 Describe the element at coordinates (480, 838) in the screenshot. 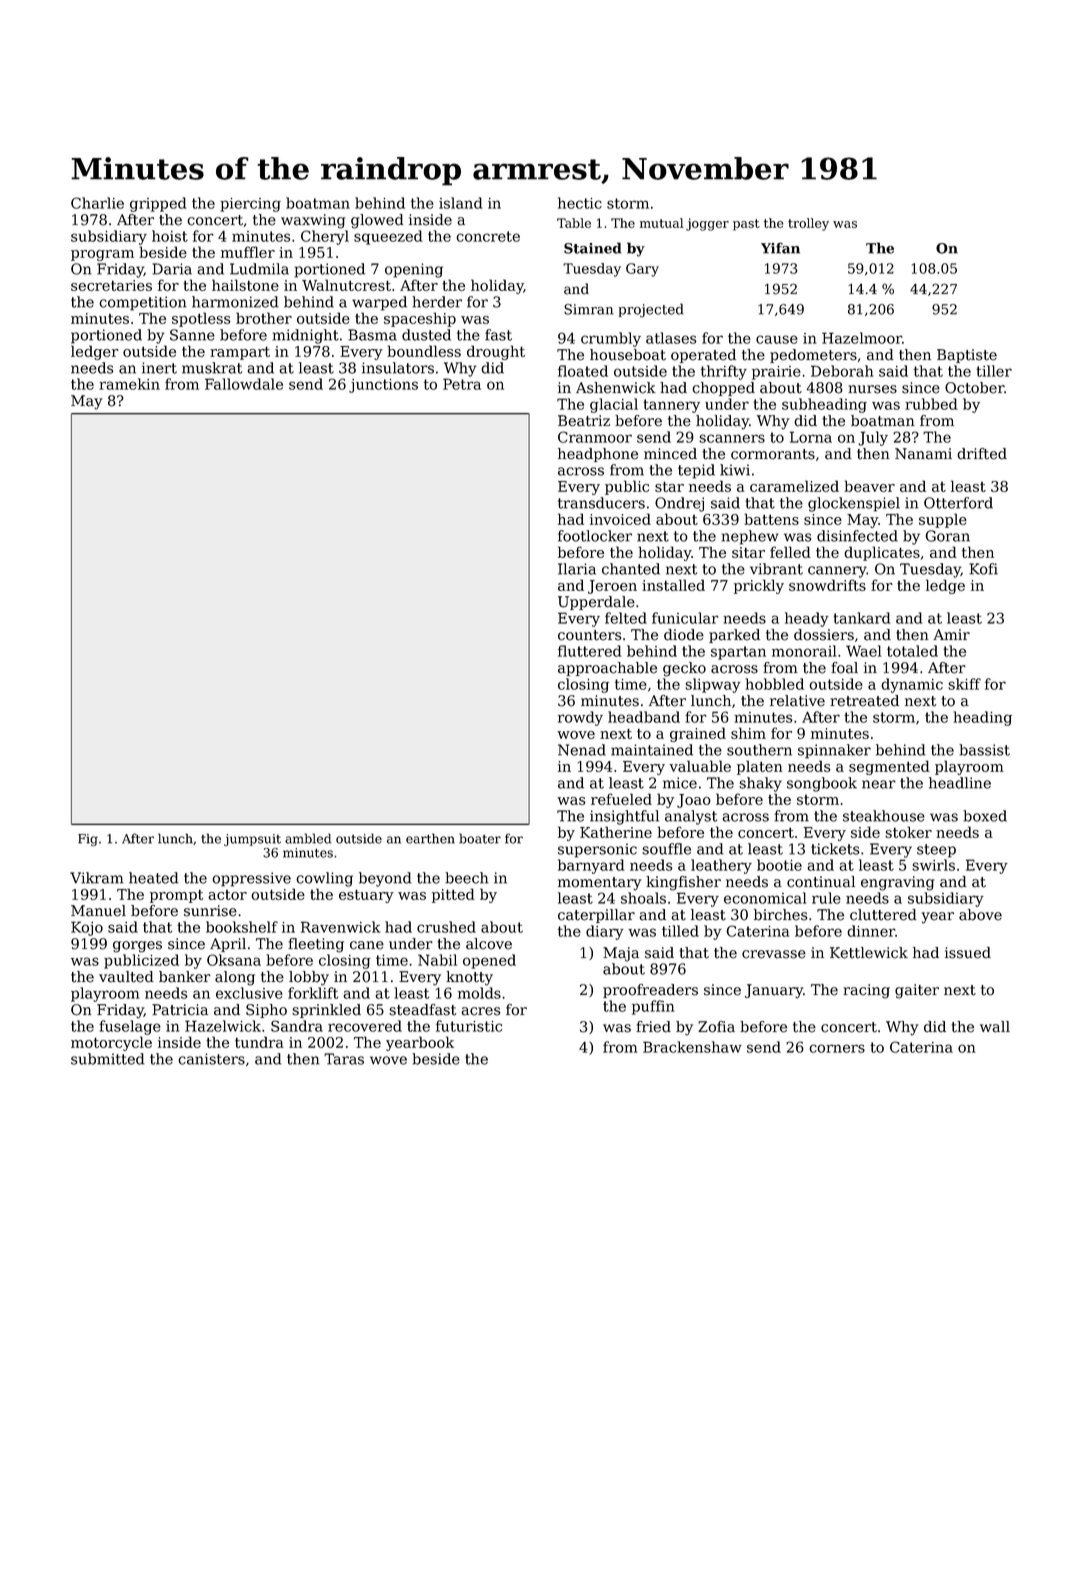

I see `boater` at that location.
